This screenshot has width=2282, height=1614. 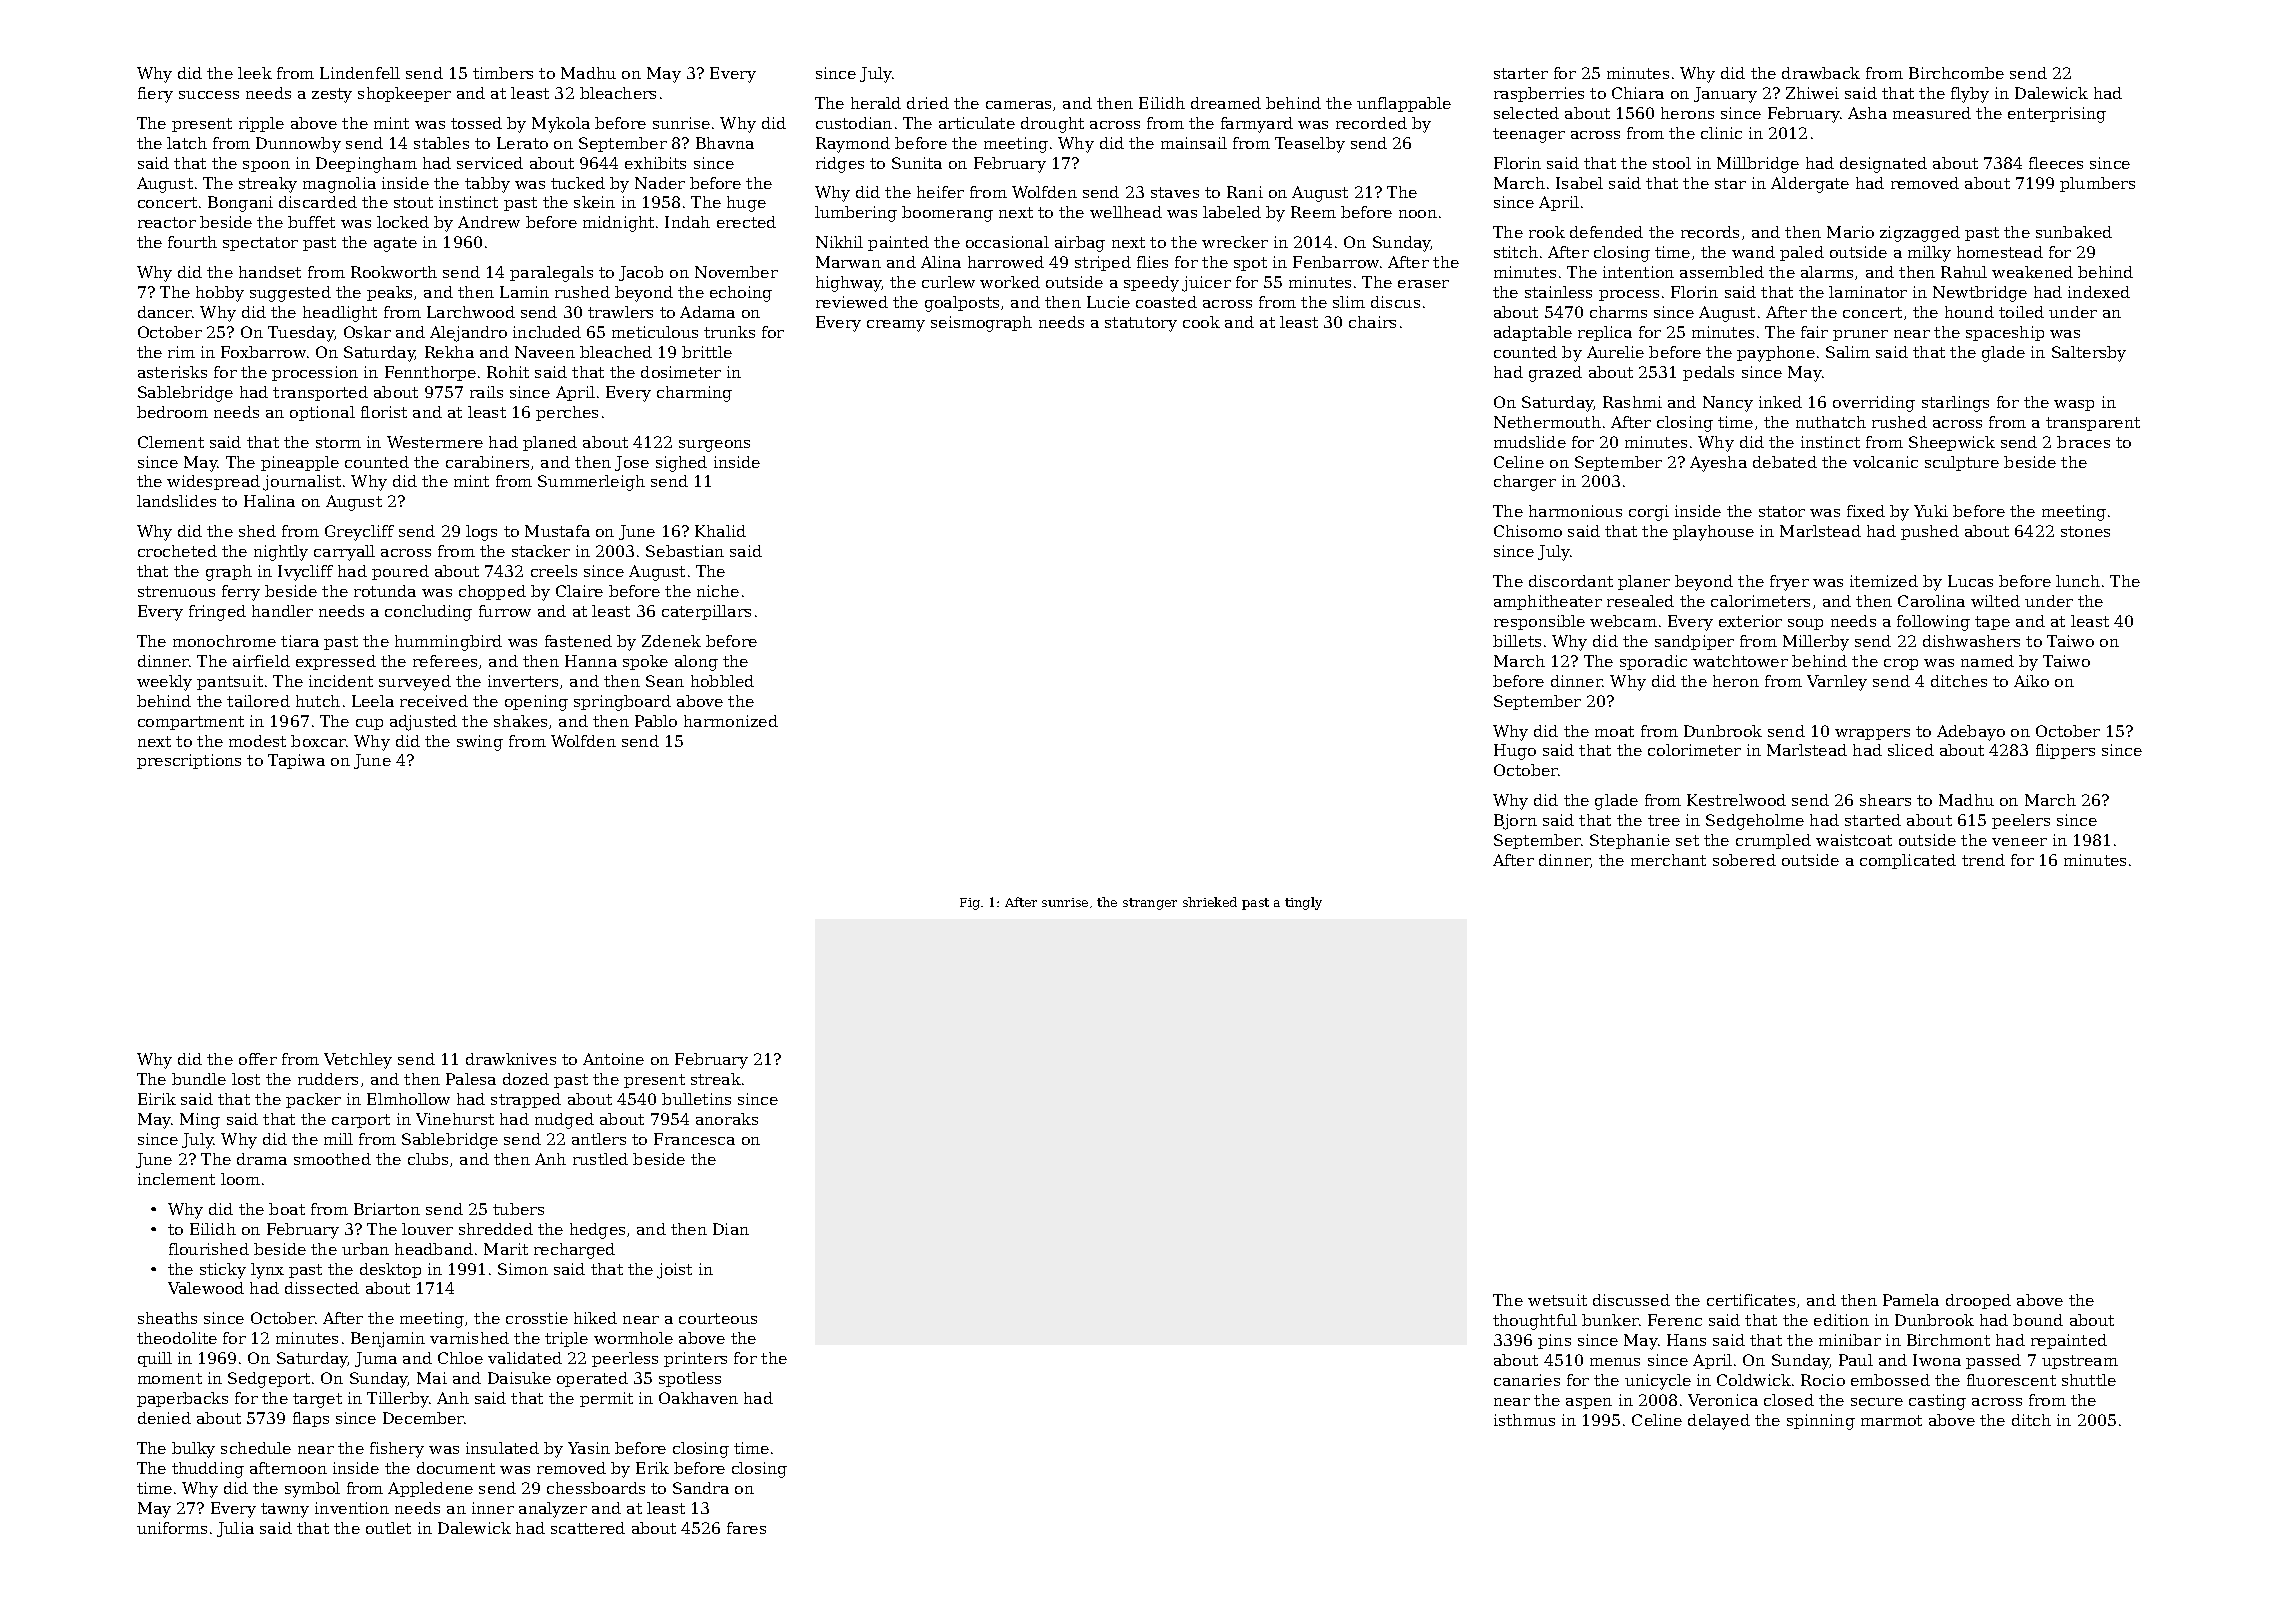 What do you see at coordinates (157, 1099) in the screenshot?
I see `Eirik` at bounding box center [157, 1099].
